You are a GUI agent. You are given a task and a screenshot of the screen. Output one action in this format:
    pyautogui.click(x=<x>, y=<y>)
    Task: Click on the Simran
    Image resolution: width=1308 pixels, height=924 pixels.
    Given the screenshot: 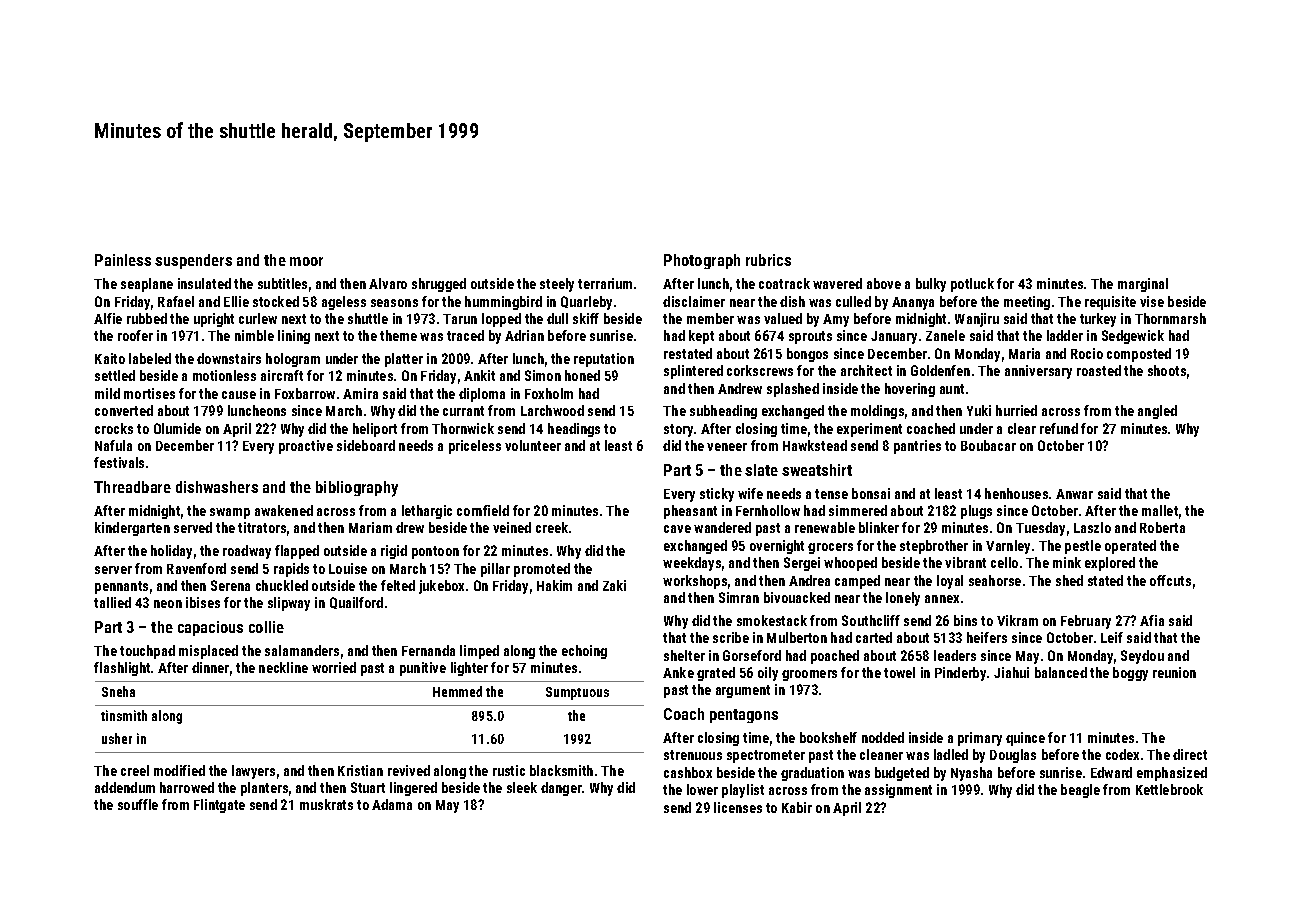 What is the action you would take?
    pyautogui.click(x=739, y=597)
